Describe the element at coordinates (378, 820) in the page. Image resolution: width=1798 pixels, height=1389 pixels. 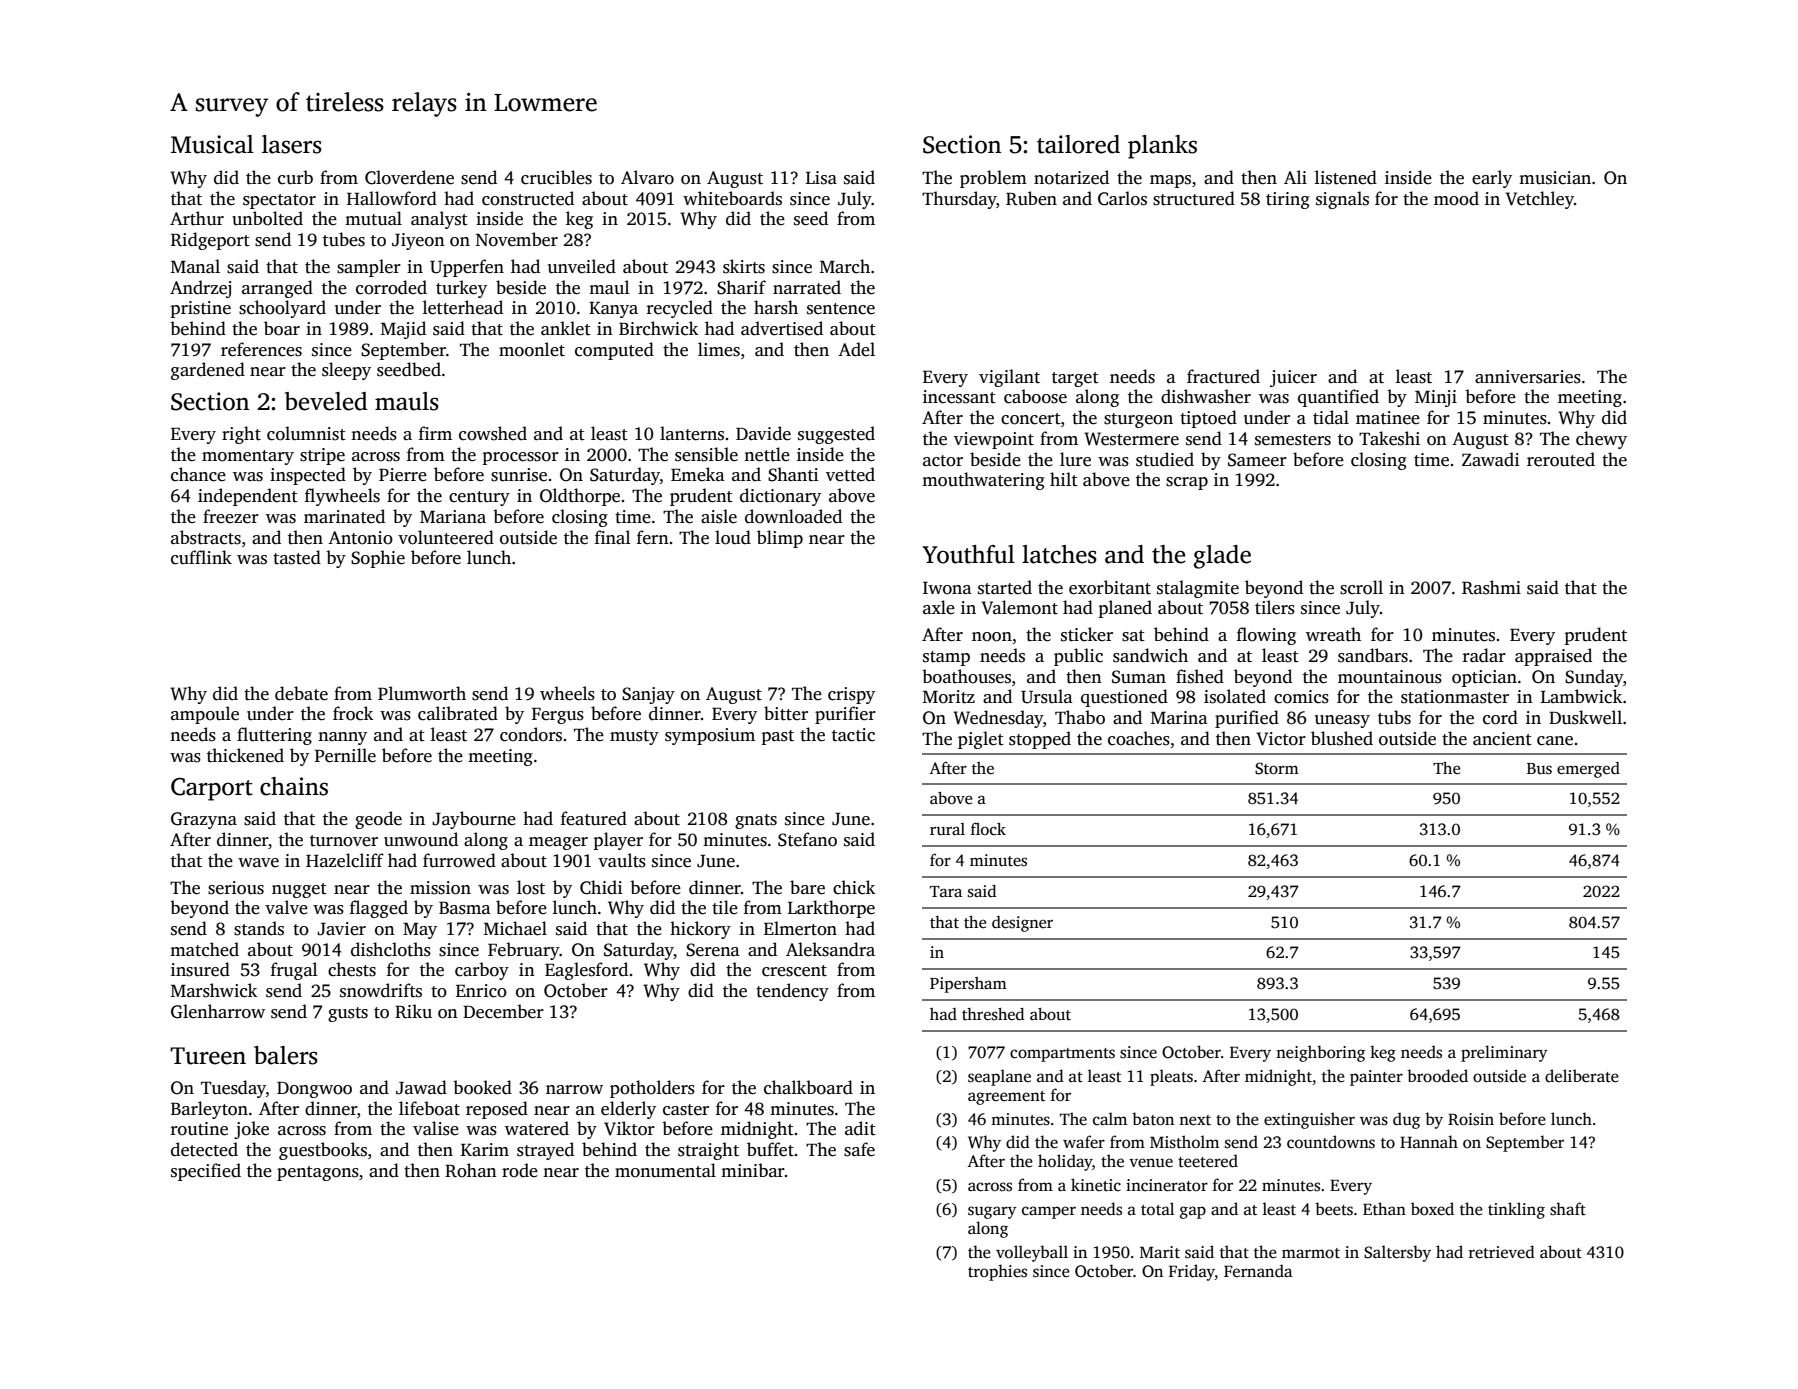
I see `geode` at that location.
